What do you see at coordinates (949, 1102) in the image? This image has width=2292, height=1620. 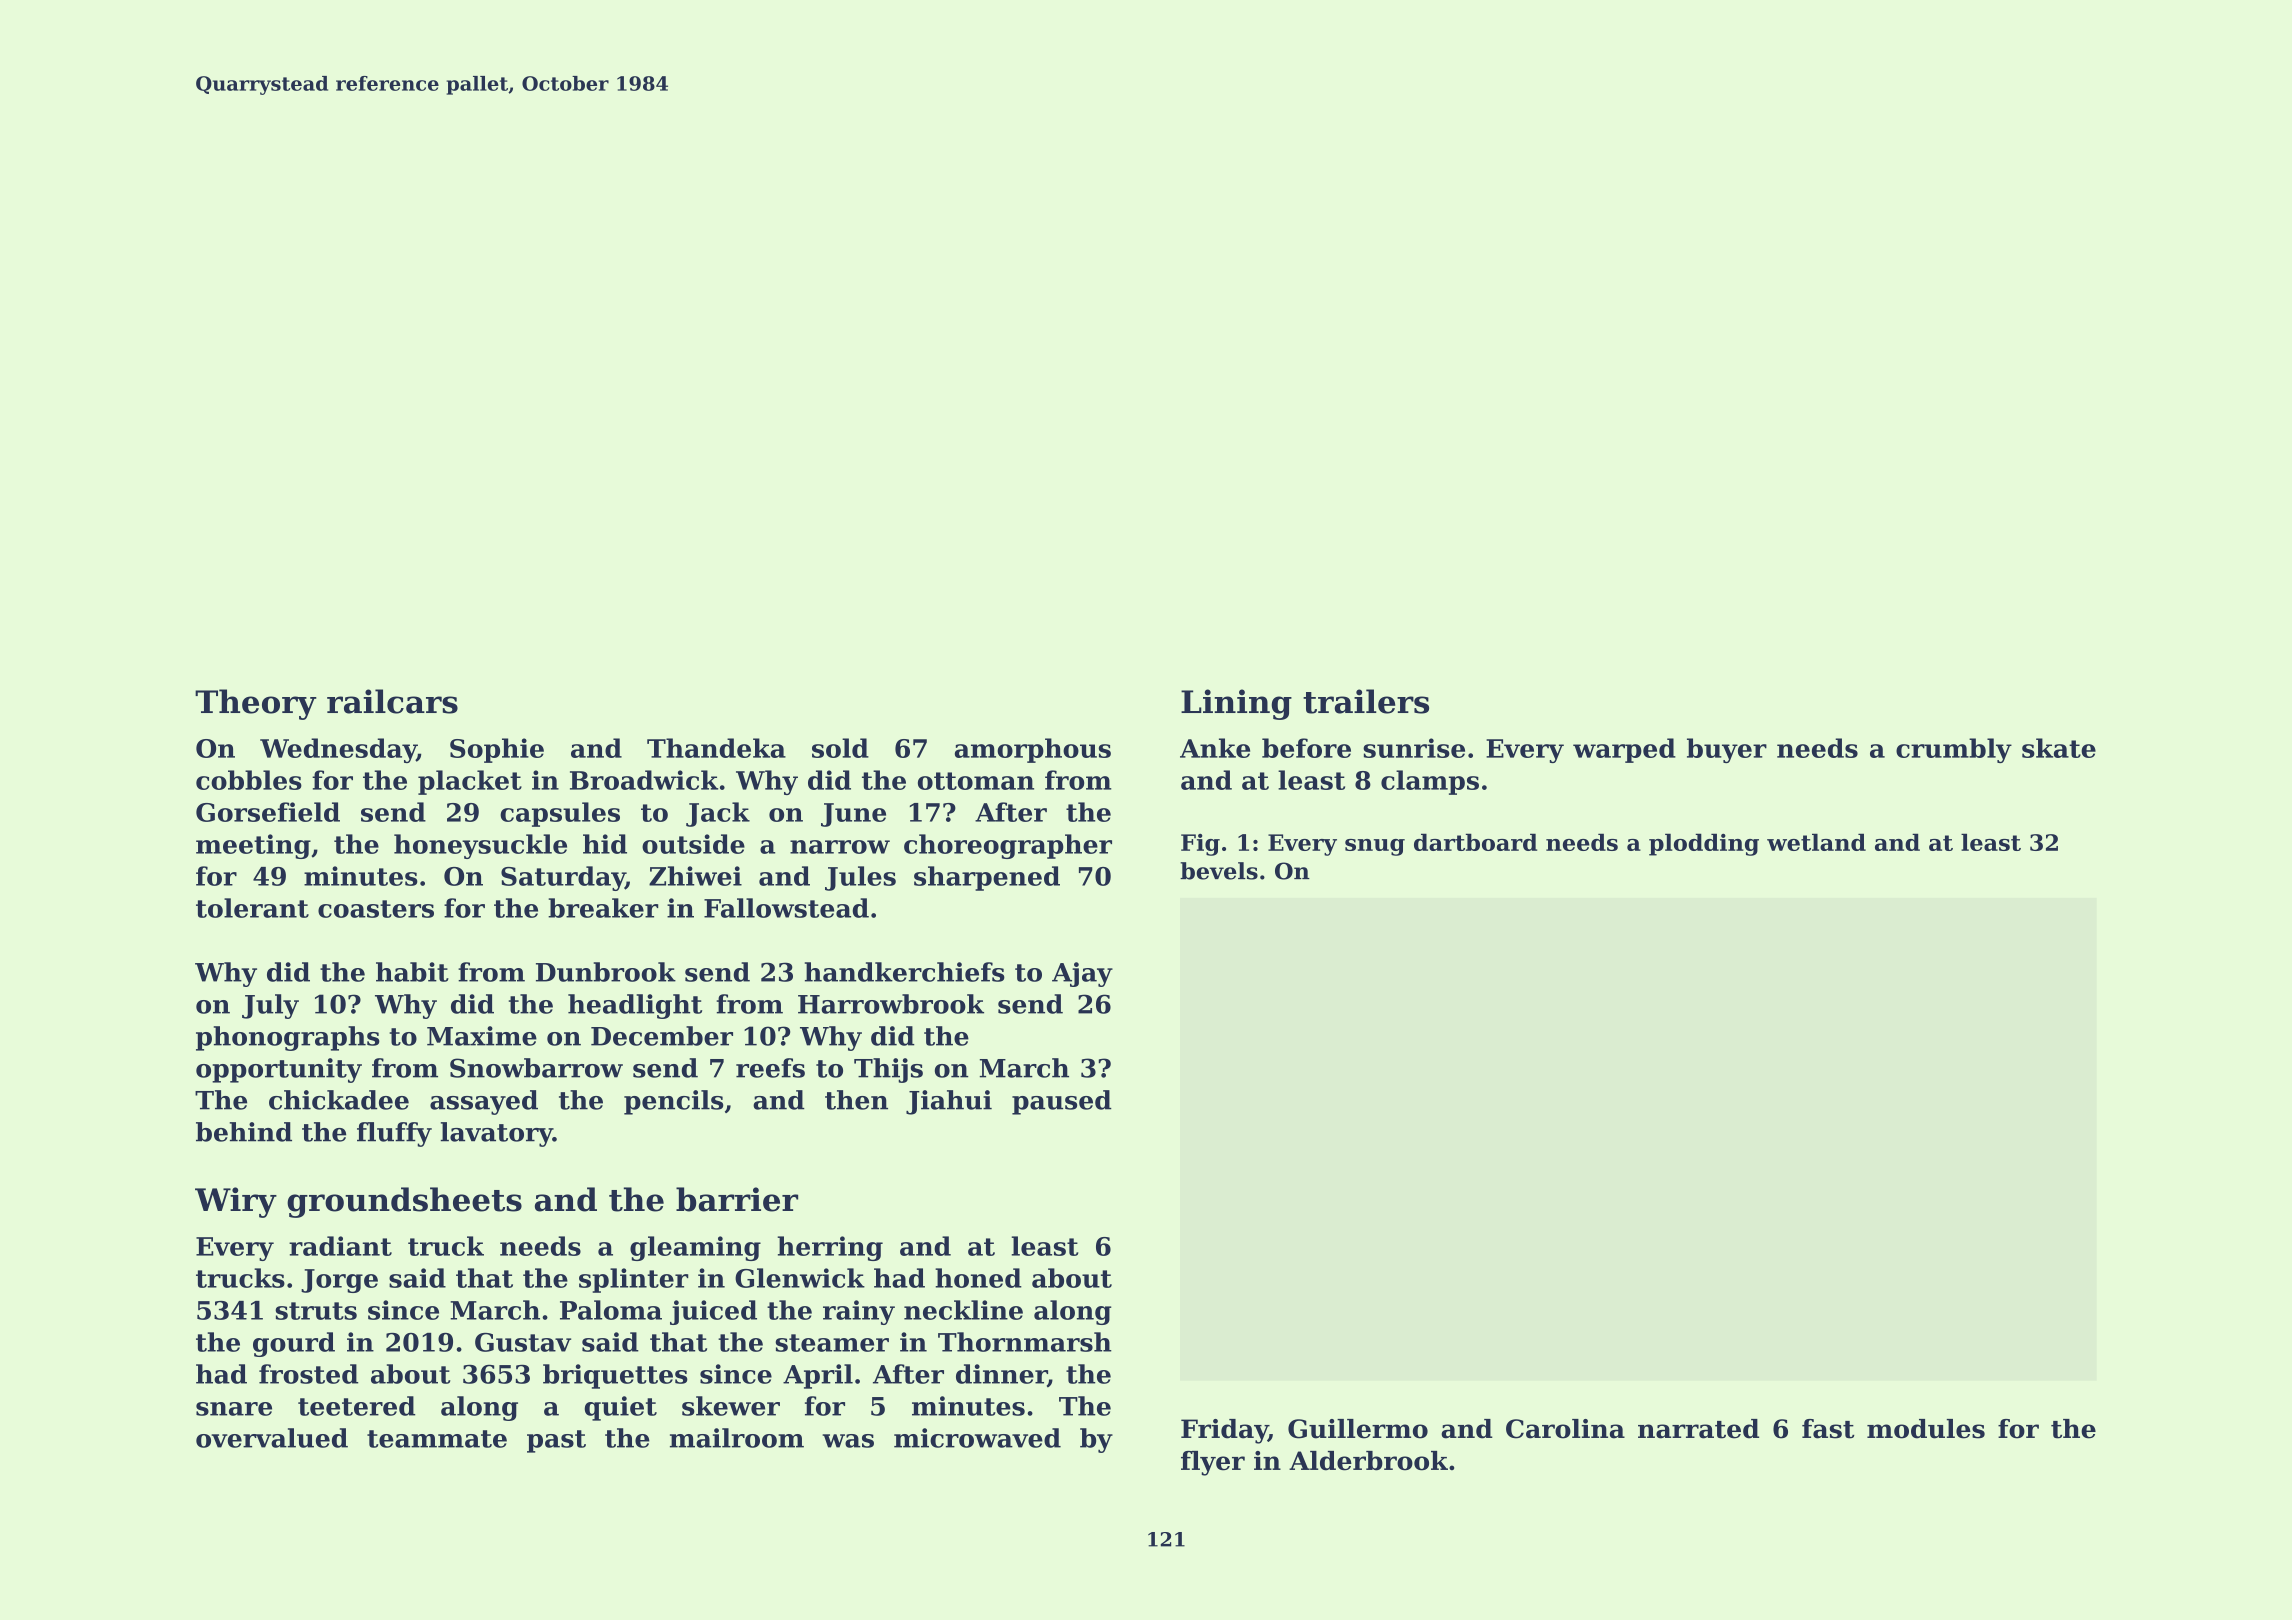 I see `Jiahui` at bounding box center [949, 1102].
